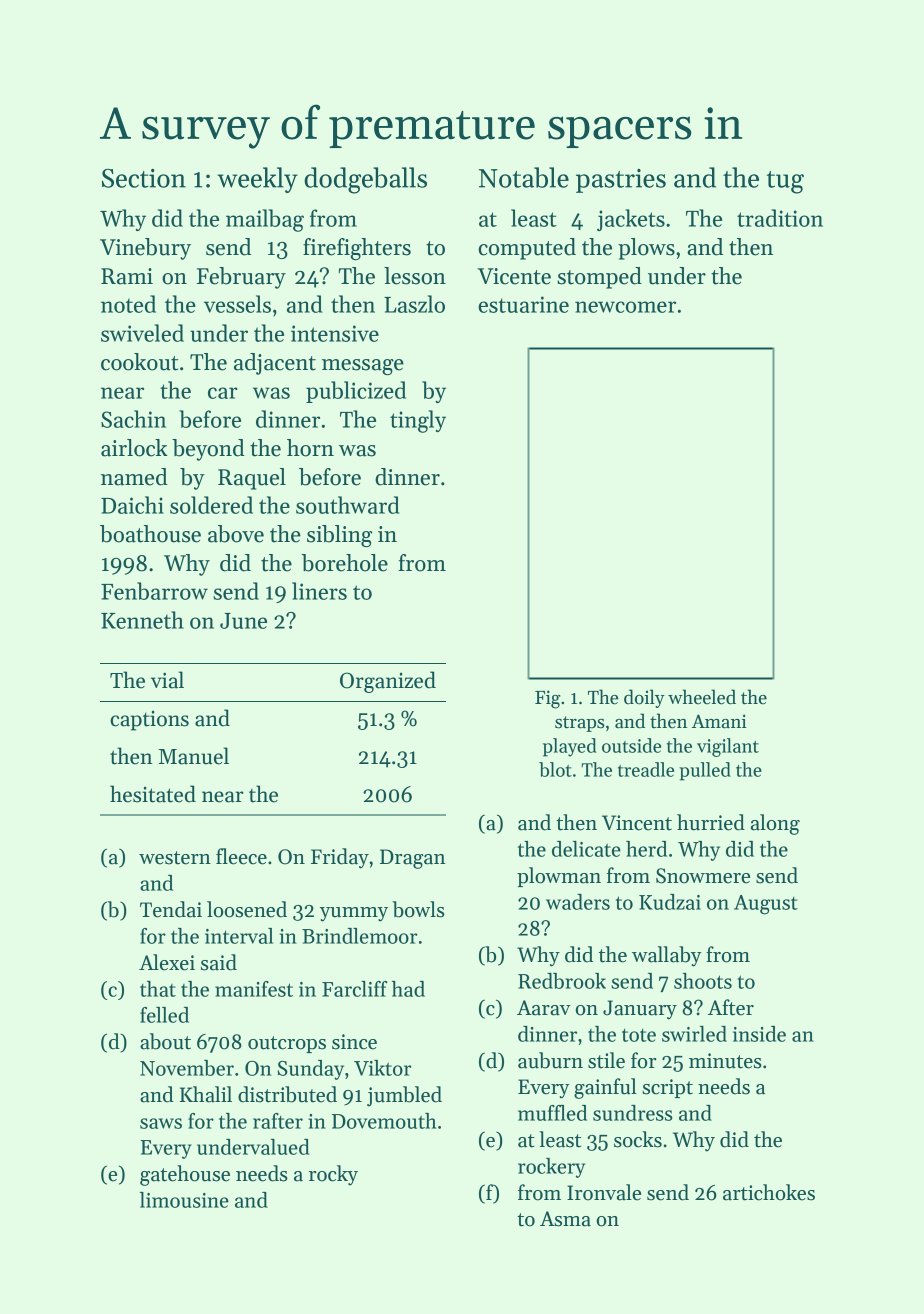 The width and height of the page is (924, 1314). Describe the element at coordinates (184, 1200) in the page. I see `limousine` at that location.
